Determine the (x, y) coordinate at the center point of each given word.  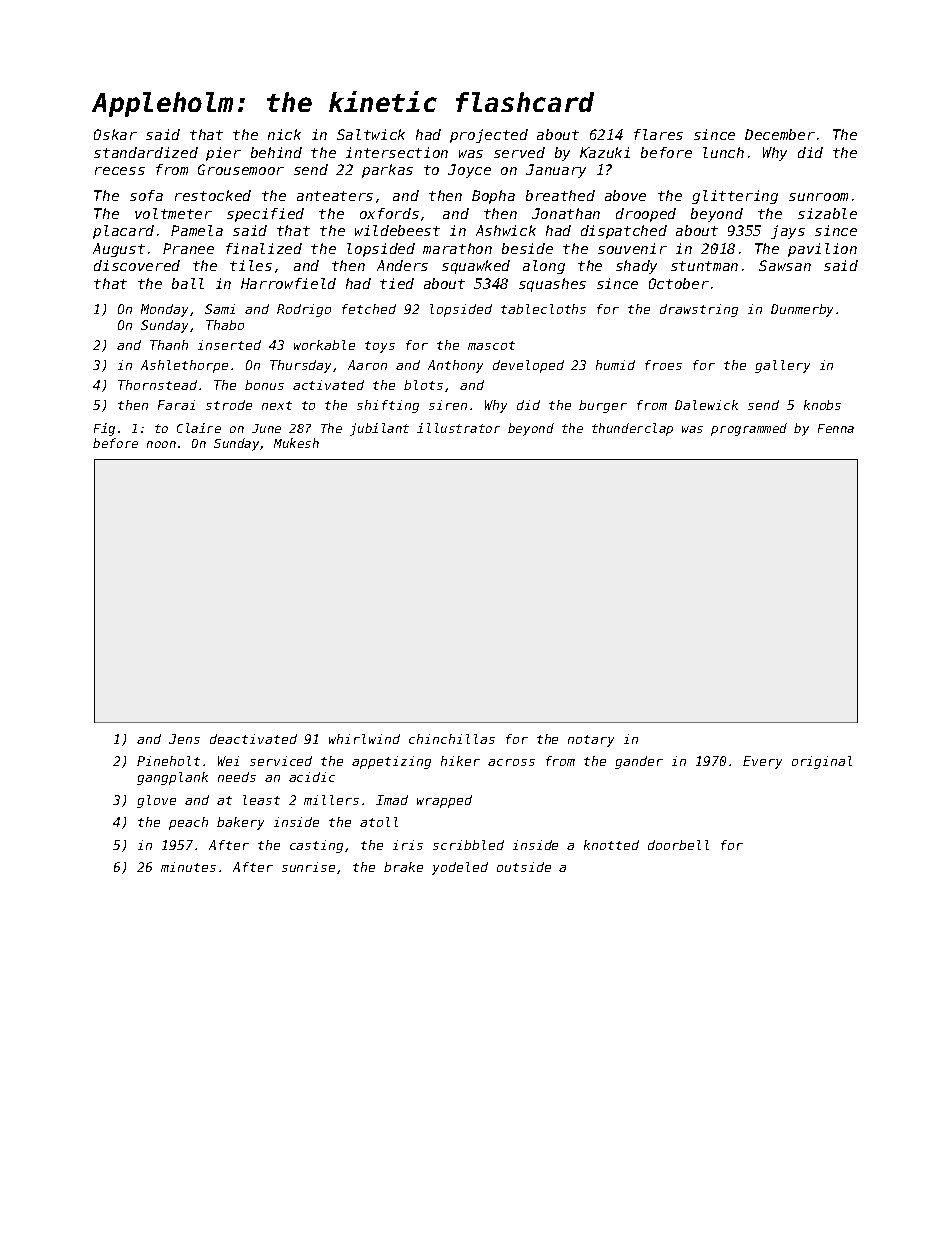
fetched (369, 309)
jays (788, 232)
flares (658, 134)
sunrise (308, 867)
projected (489, 136)
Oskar (115, 134)
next (277, 405)
